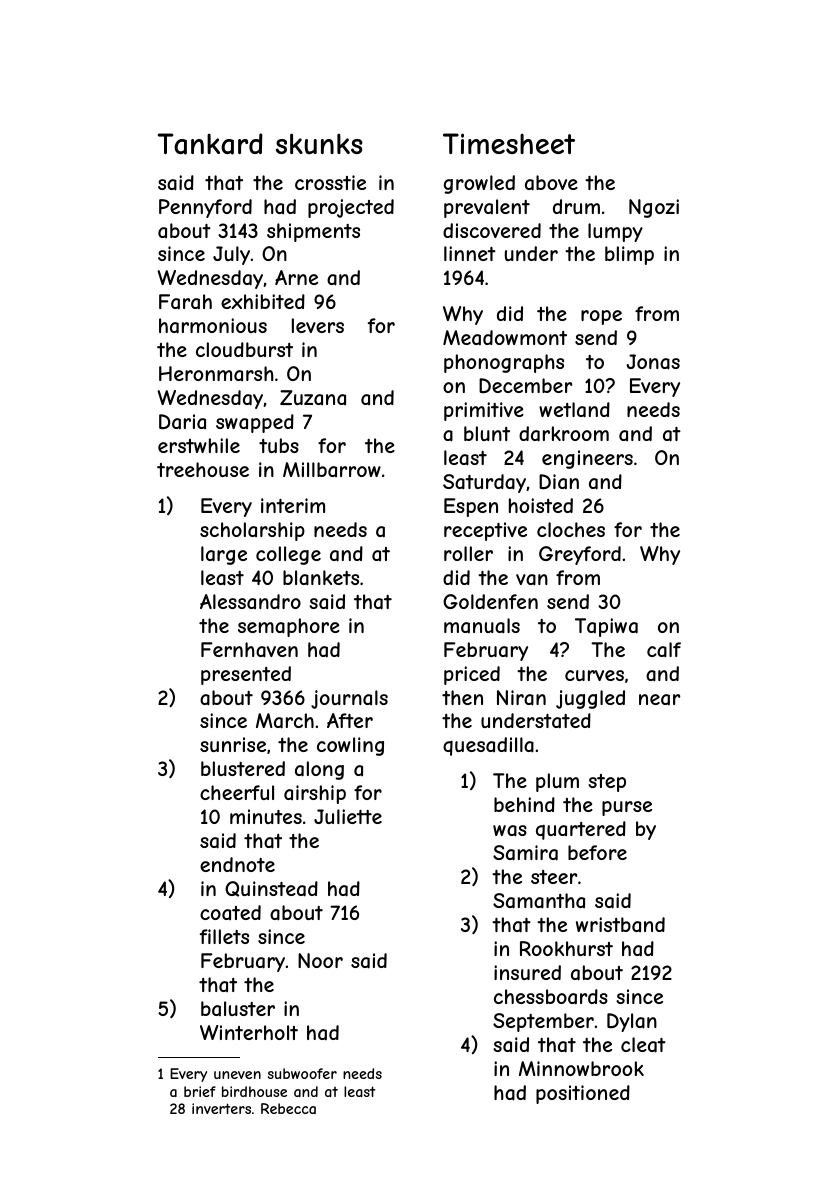  What do you see at coordinates (659, 699) in the page?
I see `near` at bounding box center [659, 699].
